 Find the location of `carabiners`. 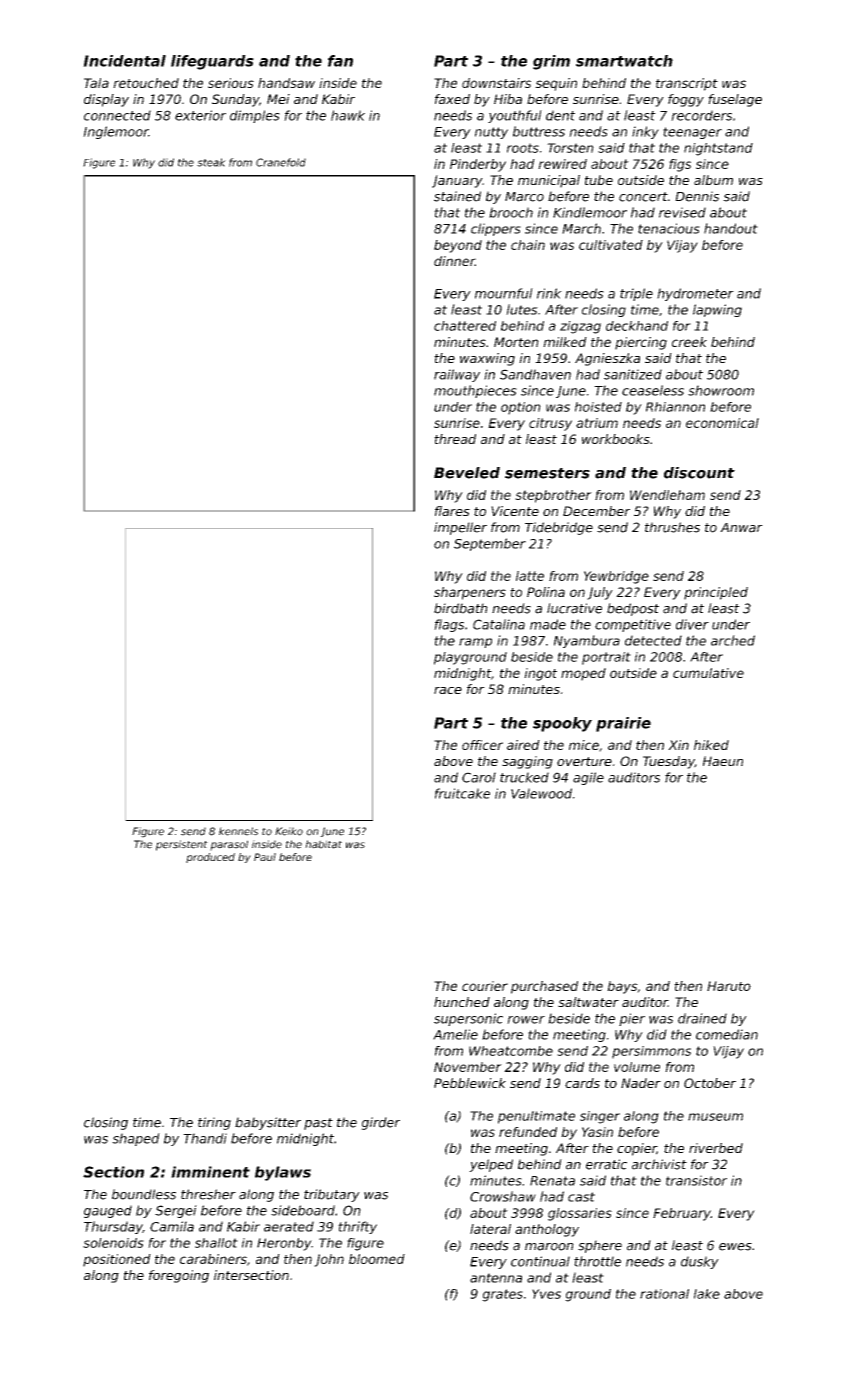

carabiners is located at coordinates (213, 1259).
